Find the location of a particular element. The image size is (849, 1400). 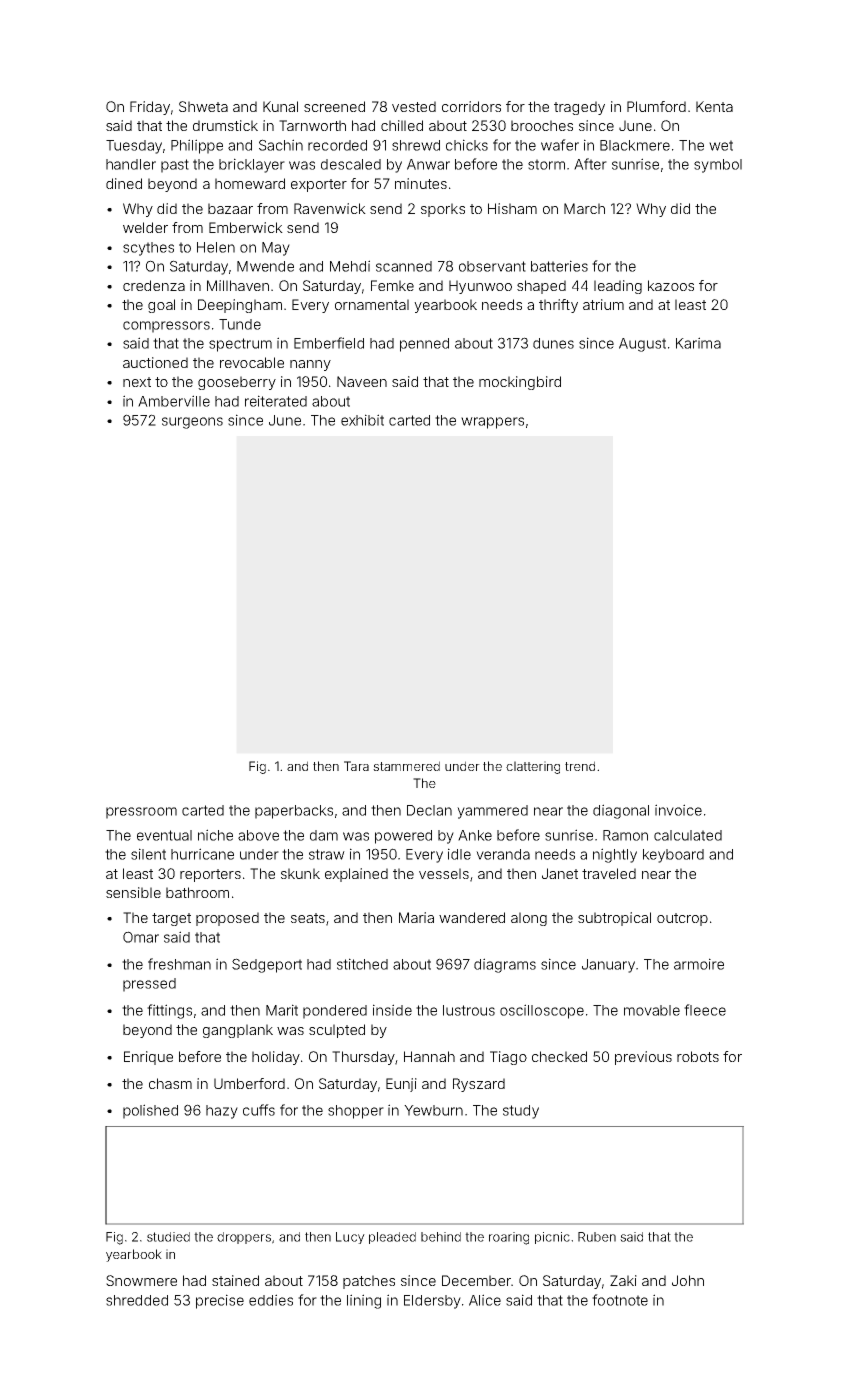

tragedy is located at coordinates (579, 108).
